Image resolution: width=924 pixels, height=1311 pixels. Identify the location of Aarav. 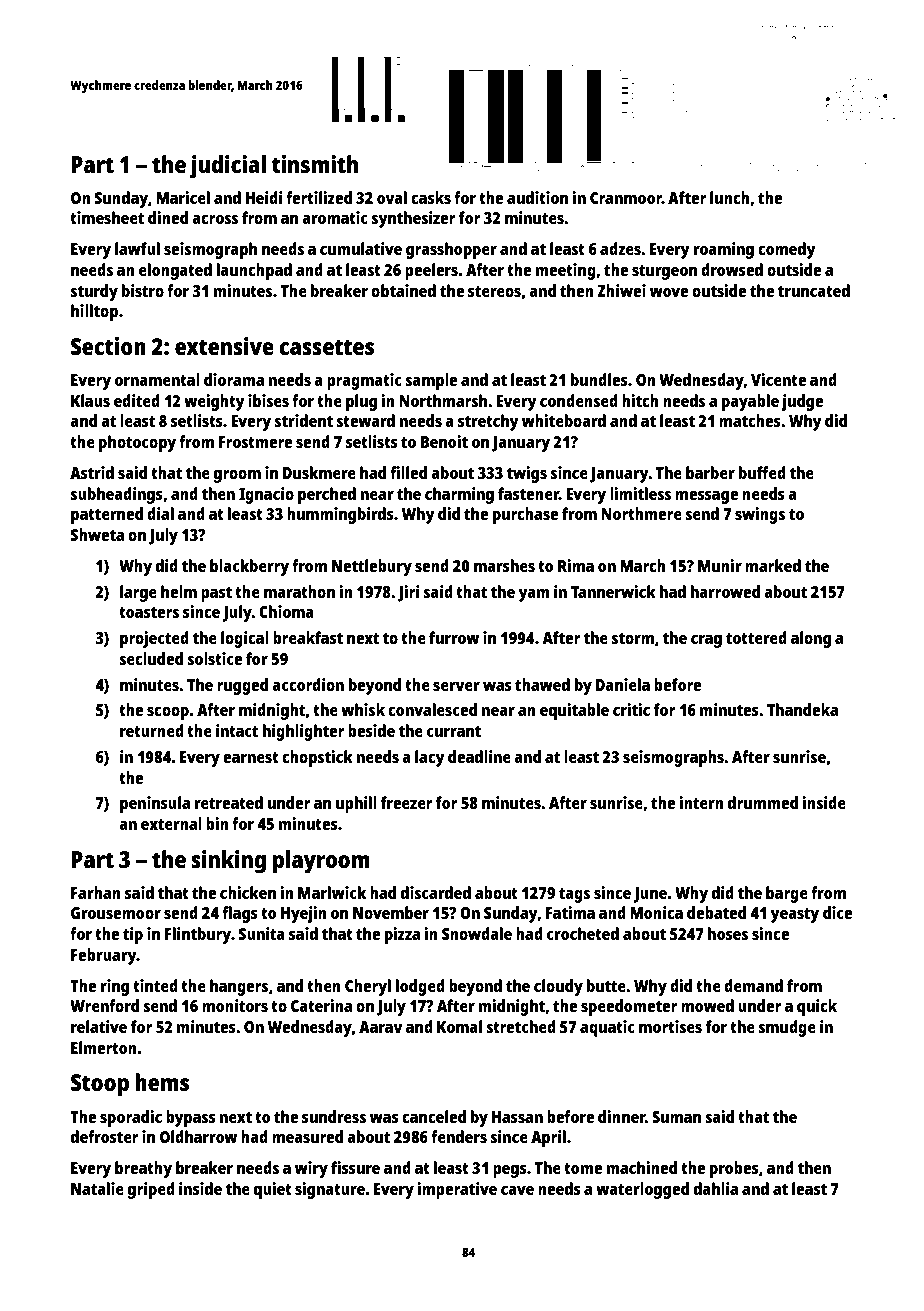
(381, 1027).
